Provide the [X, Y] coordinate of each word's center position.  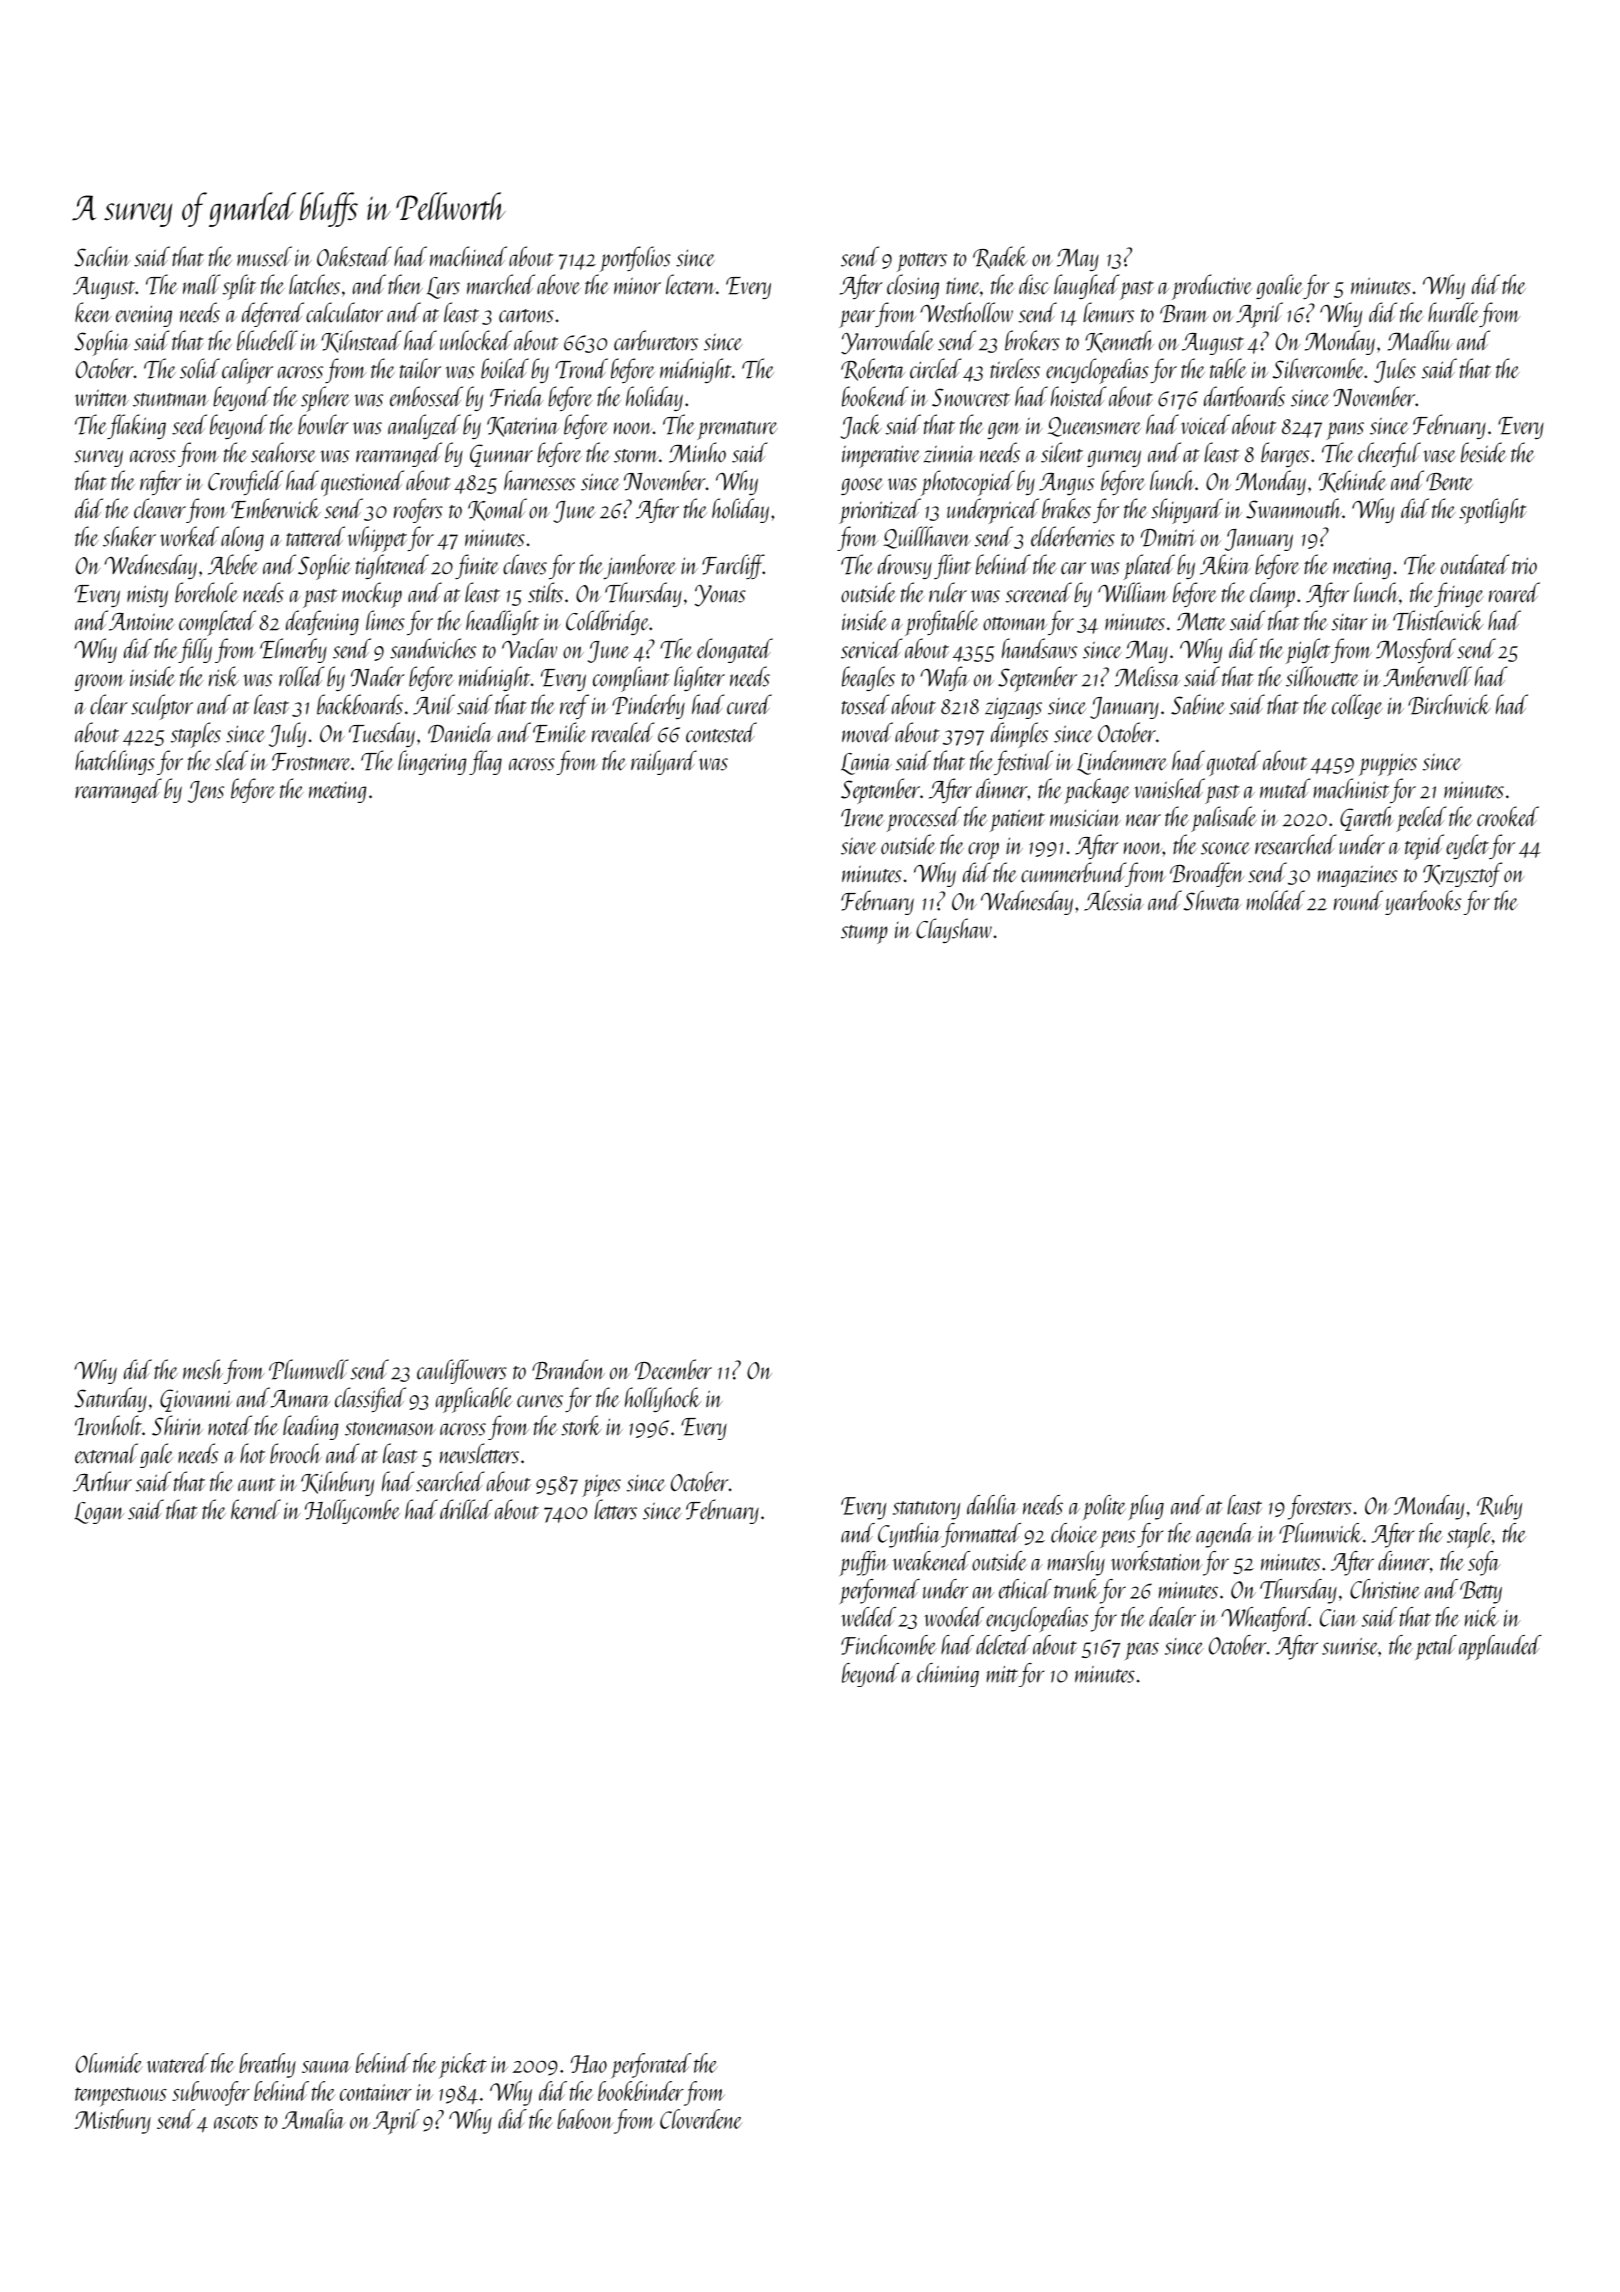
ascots [236, 2122]
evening [144, 316]
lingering [432, 762]
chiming [948, 1675]
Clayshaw [954, 930]
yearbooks [1423, 902]
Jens [206, 792]
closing [913, 286]
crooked [1508, 816]
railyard [664, 762]
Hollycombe [352, 1511]
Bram [1184, 314]
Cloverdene [701, 2119]
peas [1142, 1651]
